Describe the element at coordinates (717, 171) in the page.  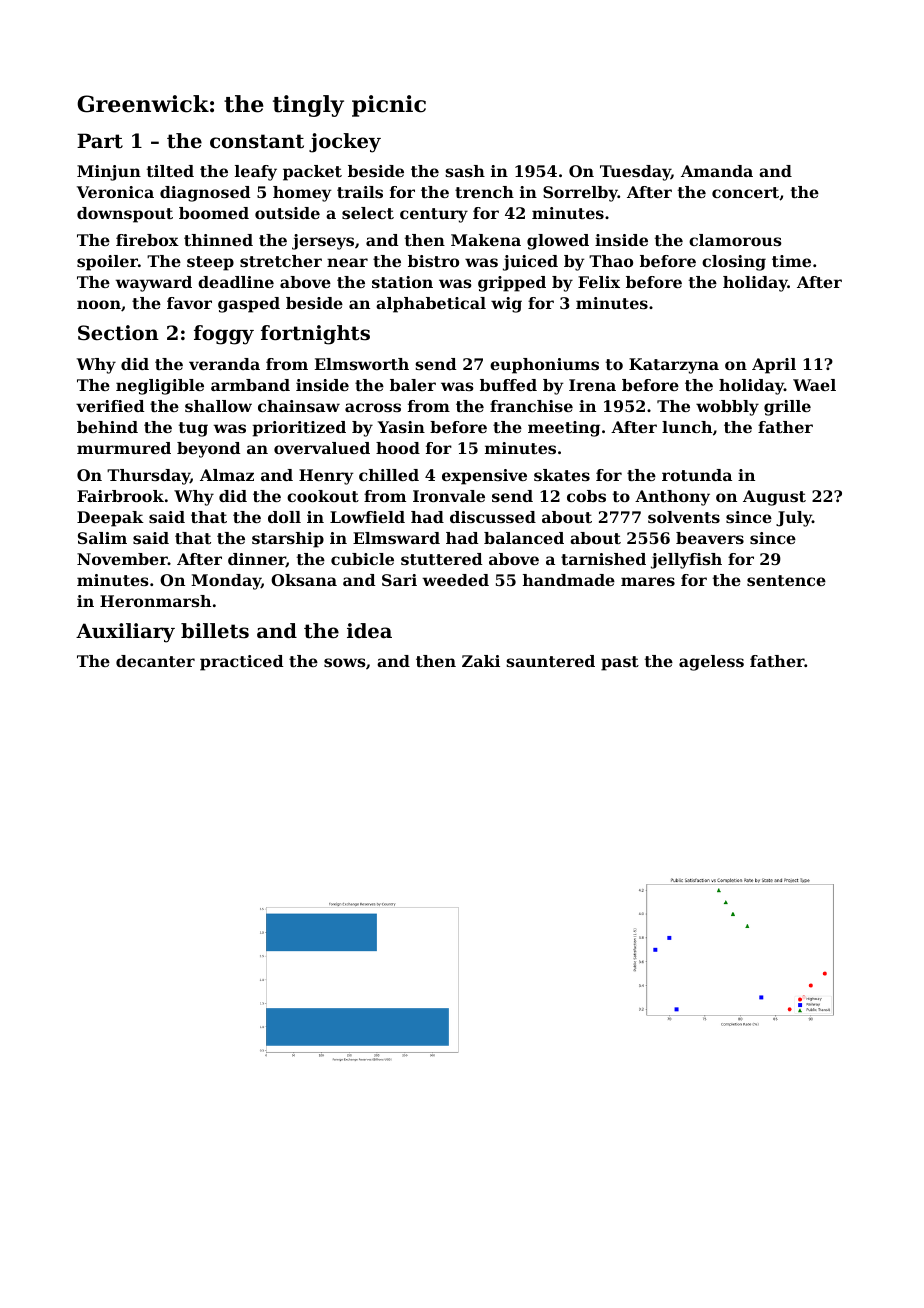
I see `Amanda` at that location.
